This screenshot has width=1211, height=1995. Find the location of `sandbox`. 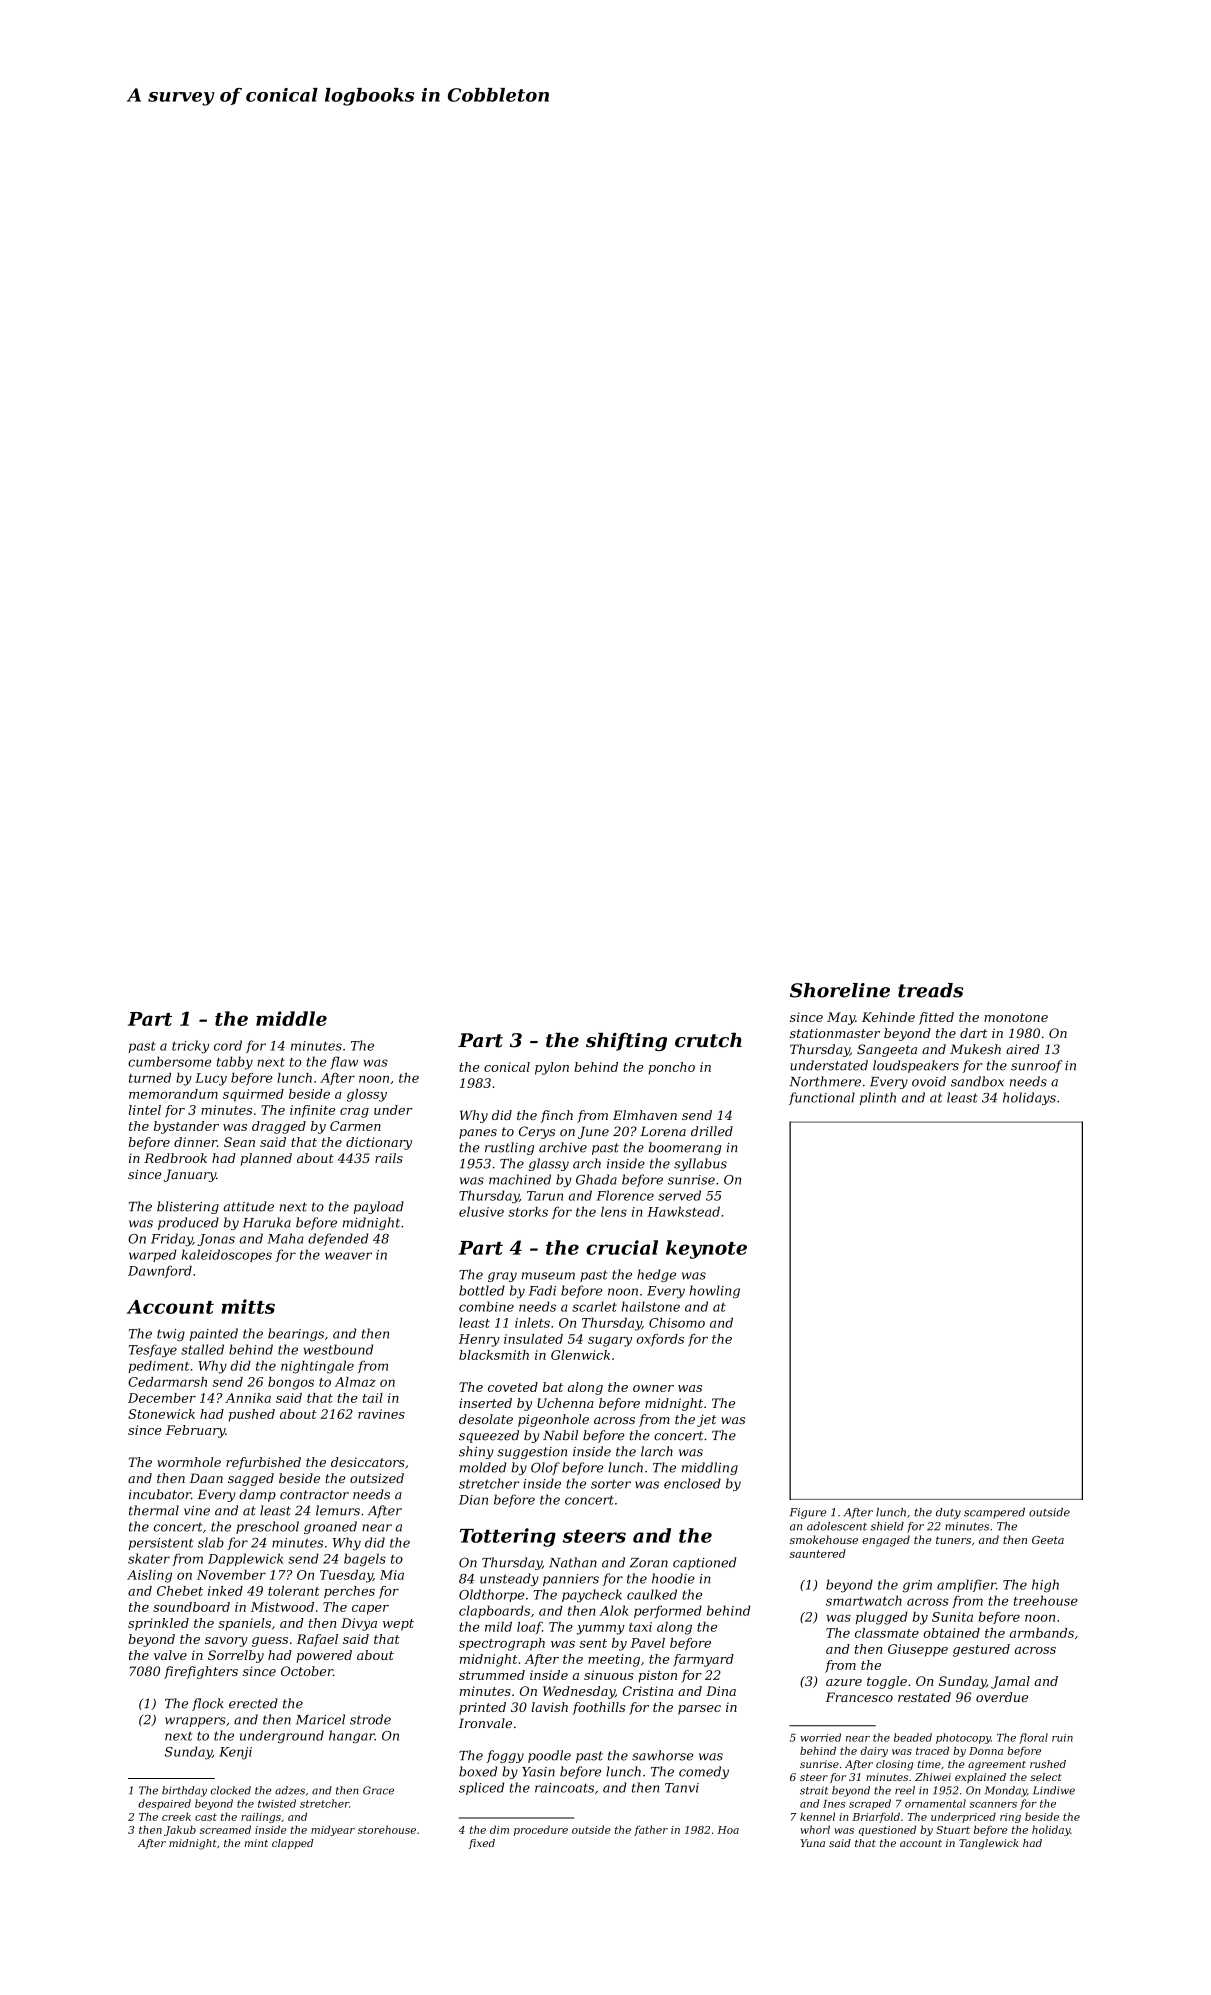

sandbox is located at coordinates (977, 1081).
